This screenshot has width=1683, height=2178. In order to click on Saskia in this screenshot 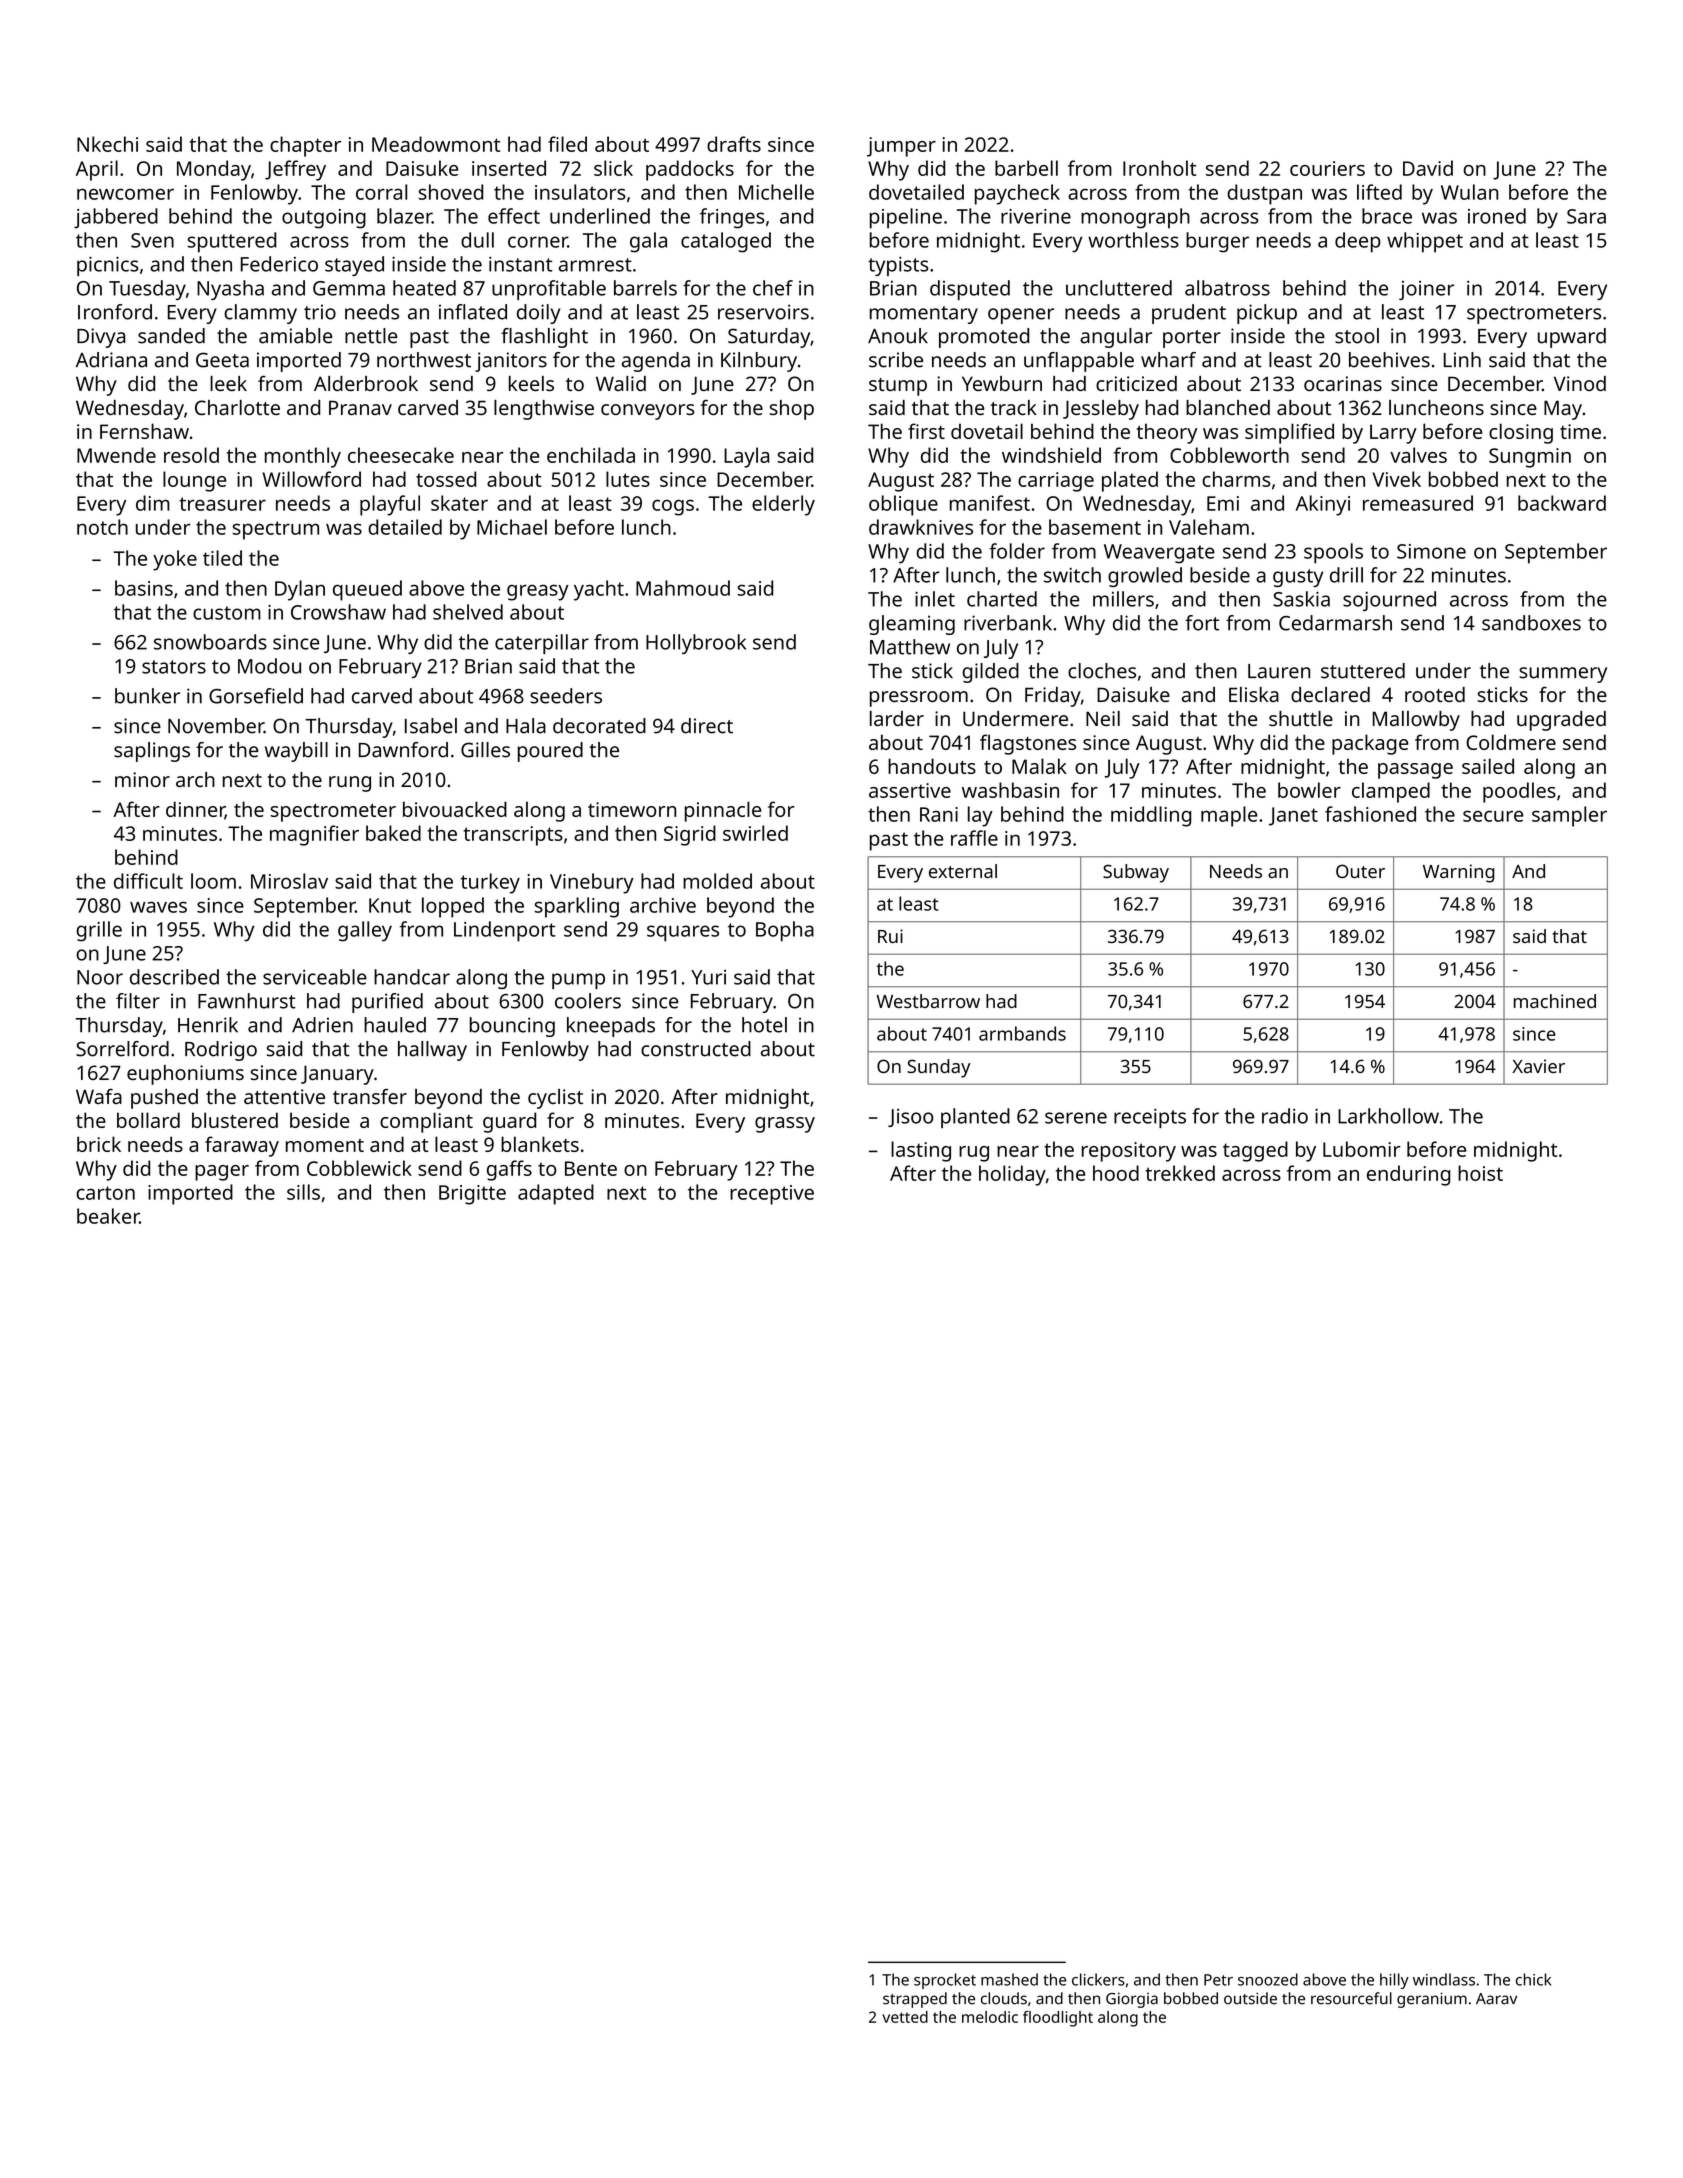, I will do `click(1301, 599)`.
